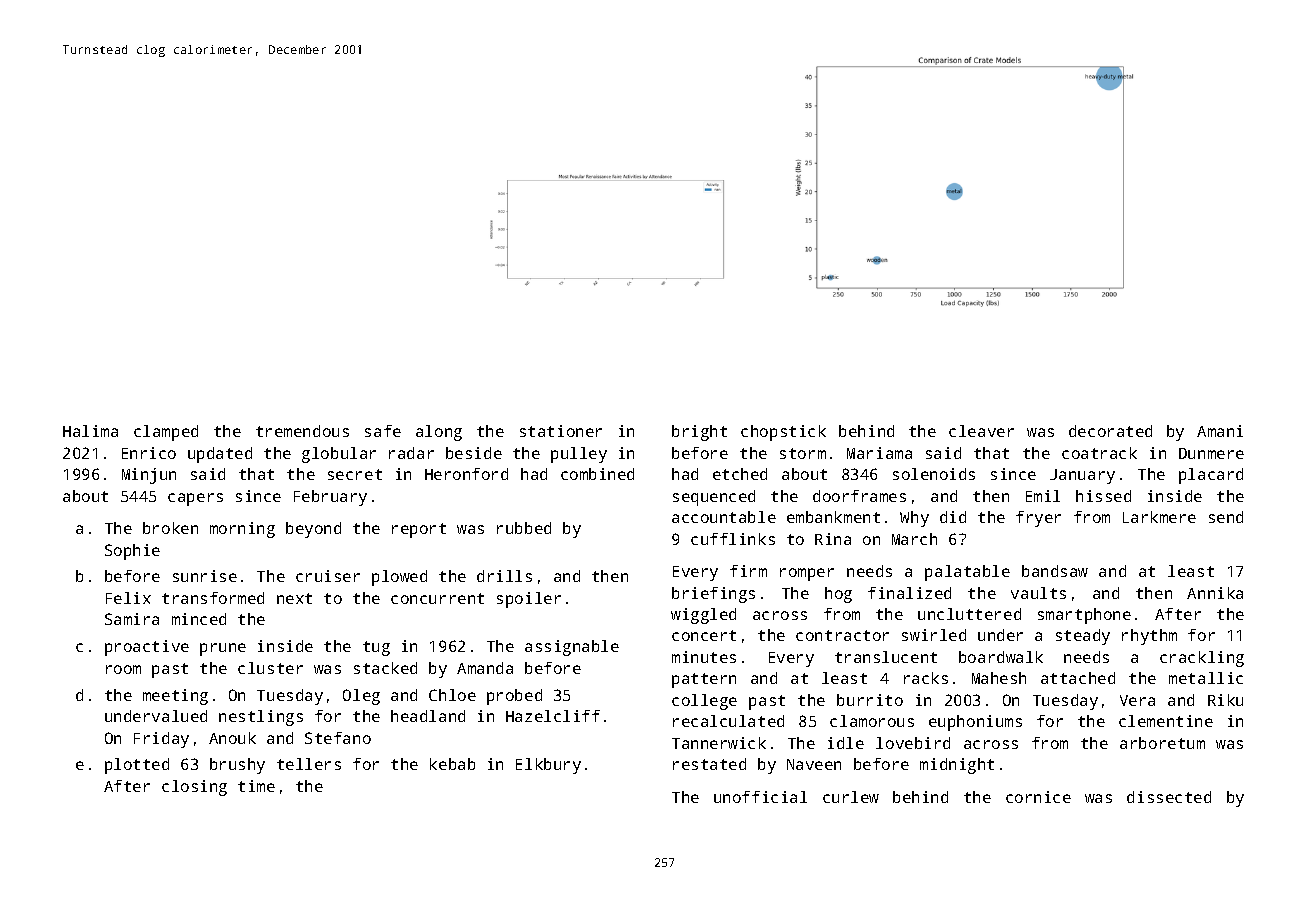 This screenshot has width=1308, height=924. Describe the element at coordinates (439, 433) in the screenshot. I see `along` at that location.
